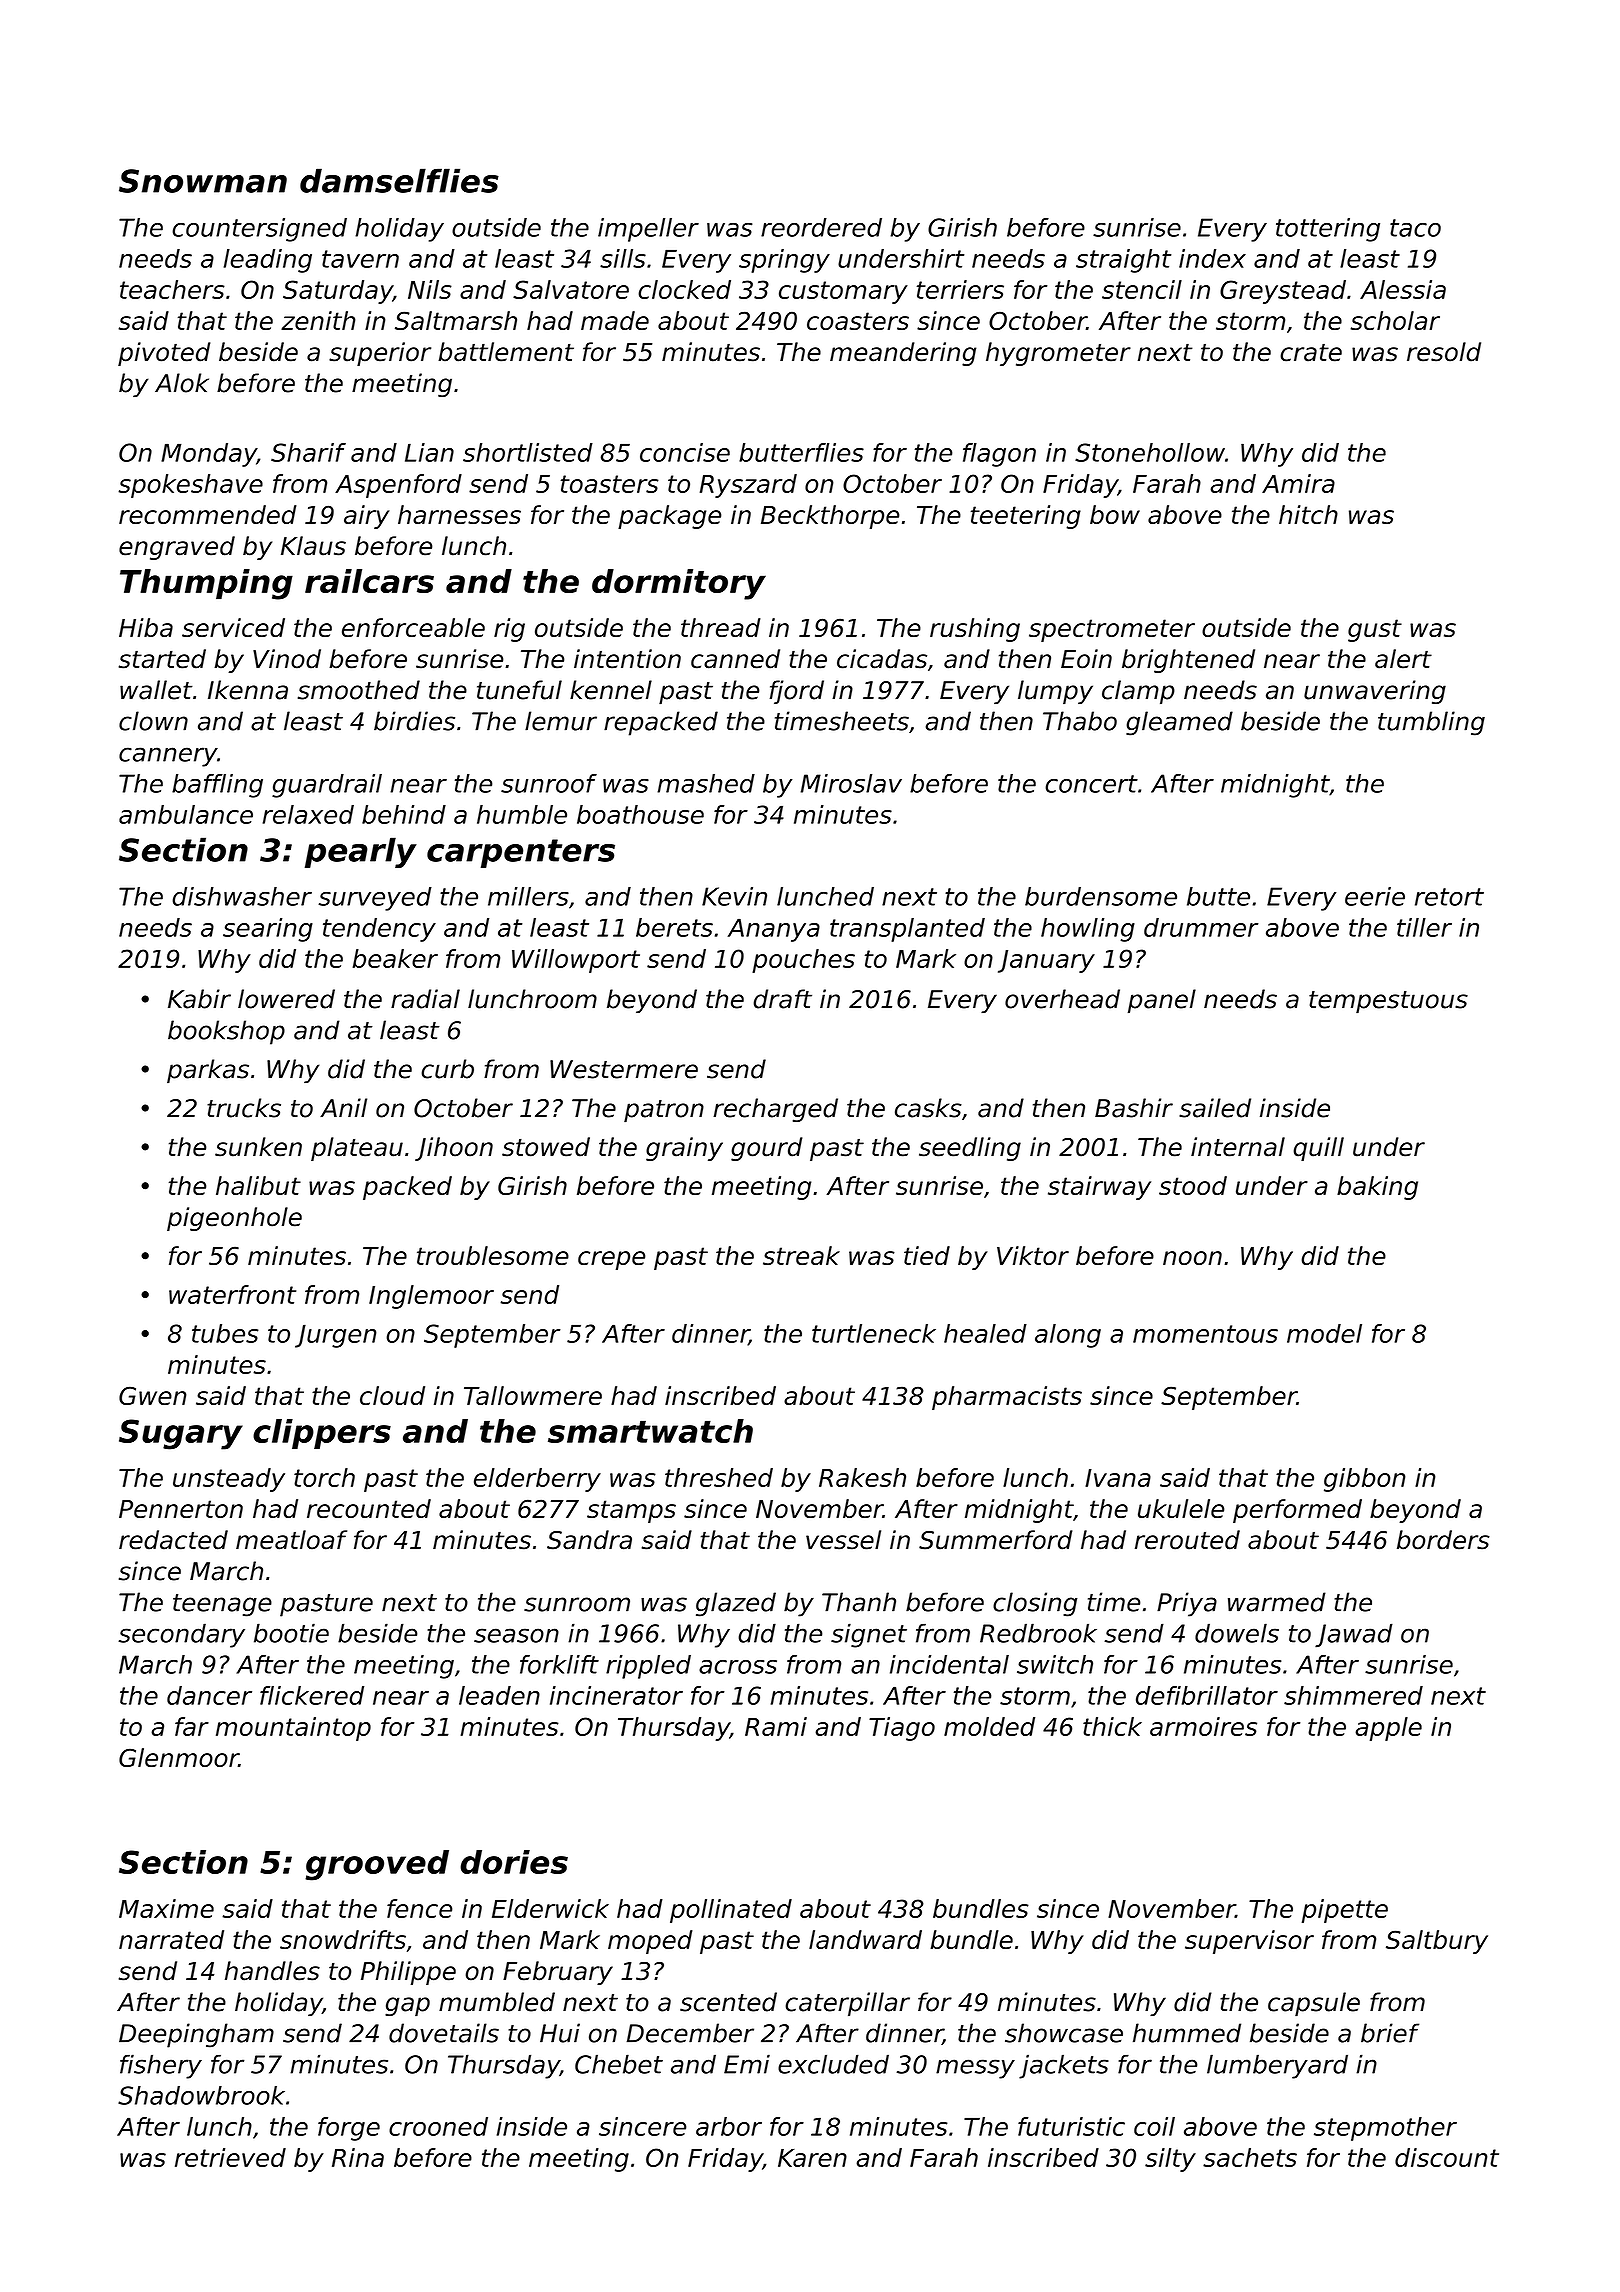  What do you see at coordinates (882, 659) in the screenshot?
I see `cicadas` at bounding box center [882, 659].
